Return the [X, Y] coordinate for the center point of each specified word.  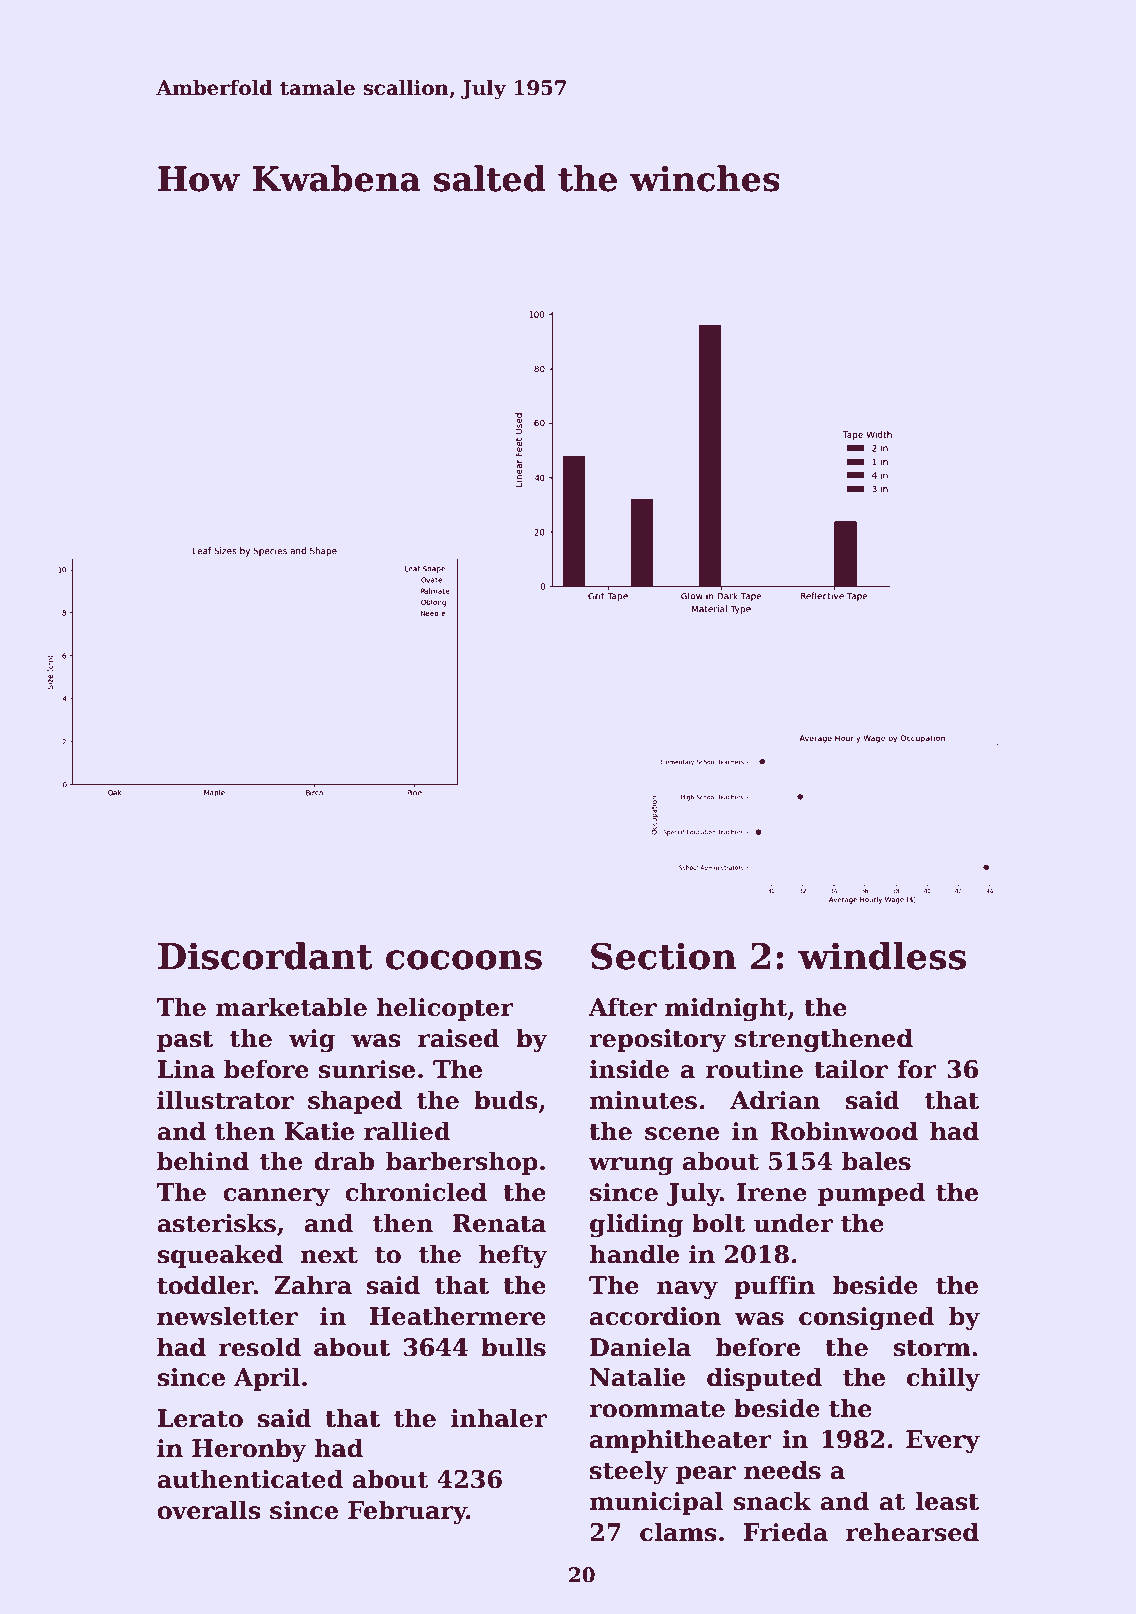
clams [678, 1532]
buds [505, 1100]
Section [663, 956]
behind [203, 1161]
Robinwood [844, 1131]
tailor [851, 1069]
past [185, 1041]
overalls [208, 1510]
